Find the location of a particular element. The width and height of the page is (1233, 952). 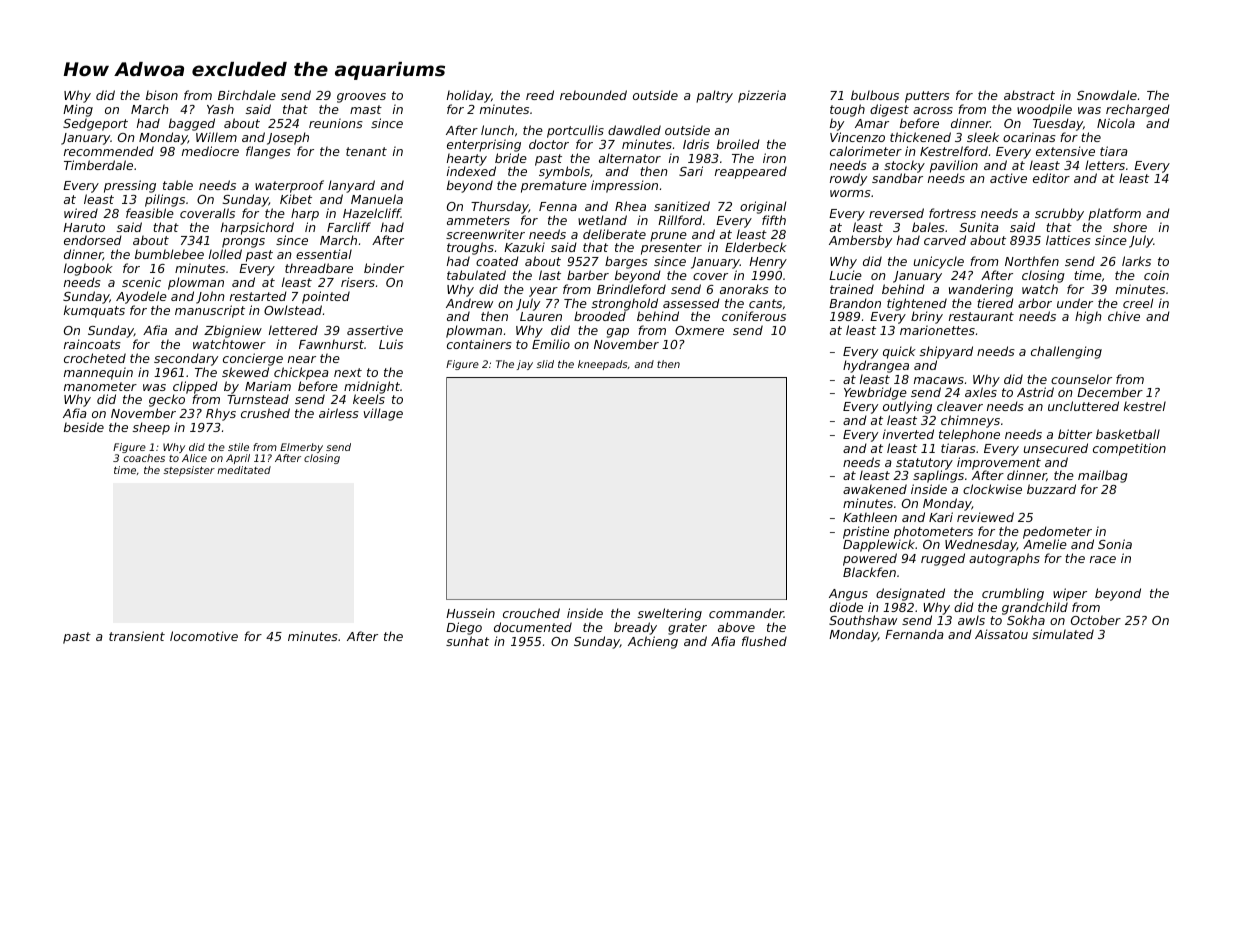

airless is located at coordinates (339, 413).
